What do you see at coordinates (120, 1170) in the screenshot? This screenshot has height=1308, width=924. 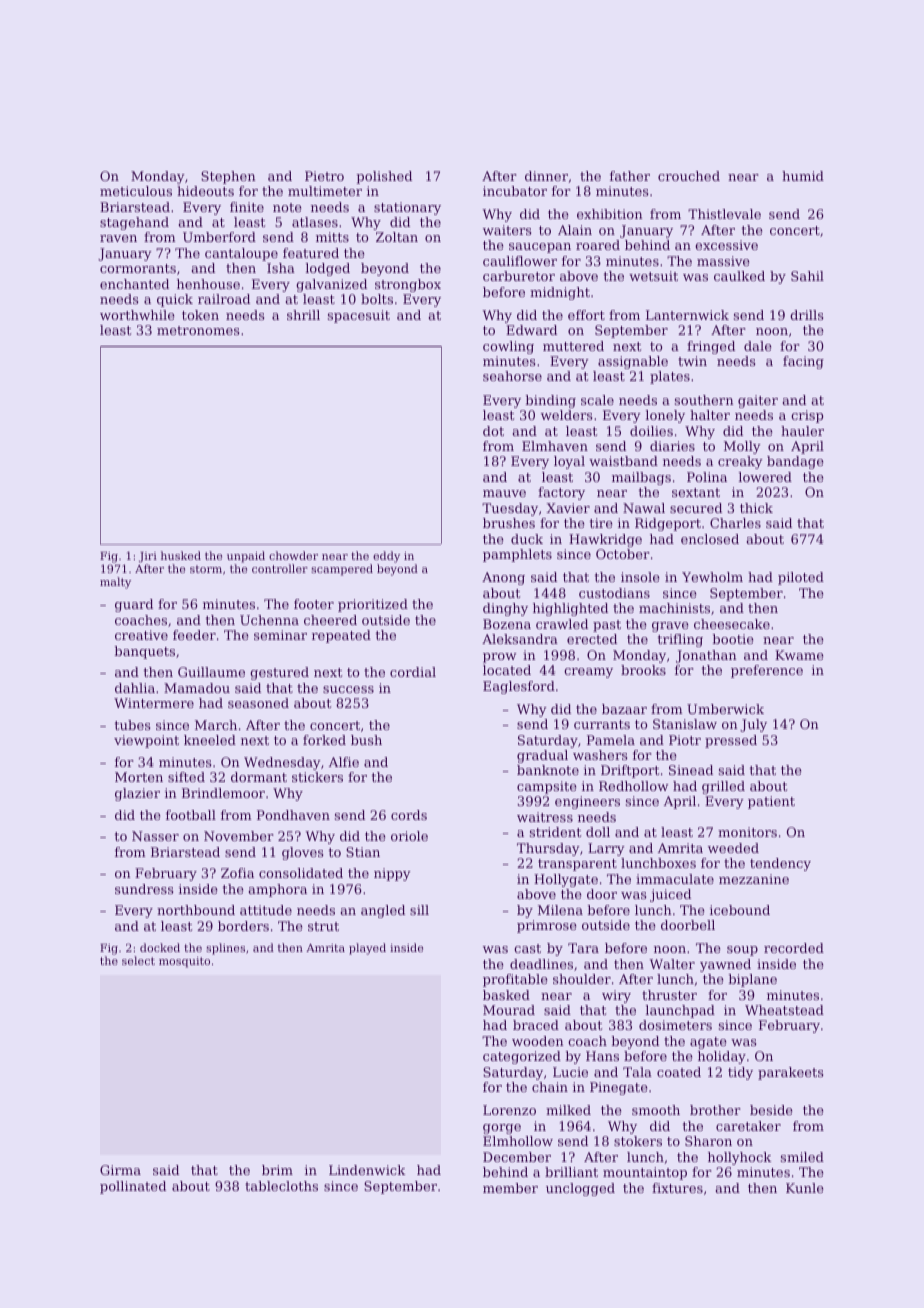 I see `Girma` at bounding box center [120, 1170].
